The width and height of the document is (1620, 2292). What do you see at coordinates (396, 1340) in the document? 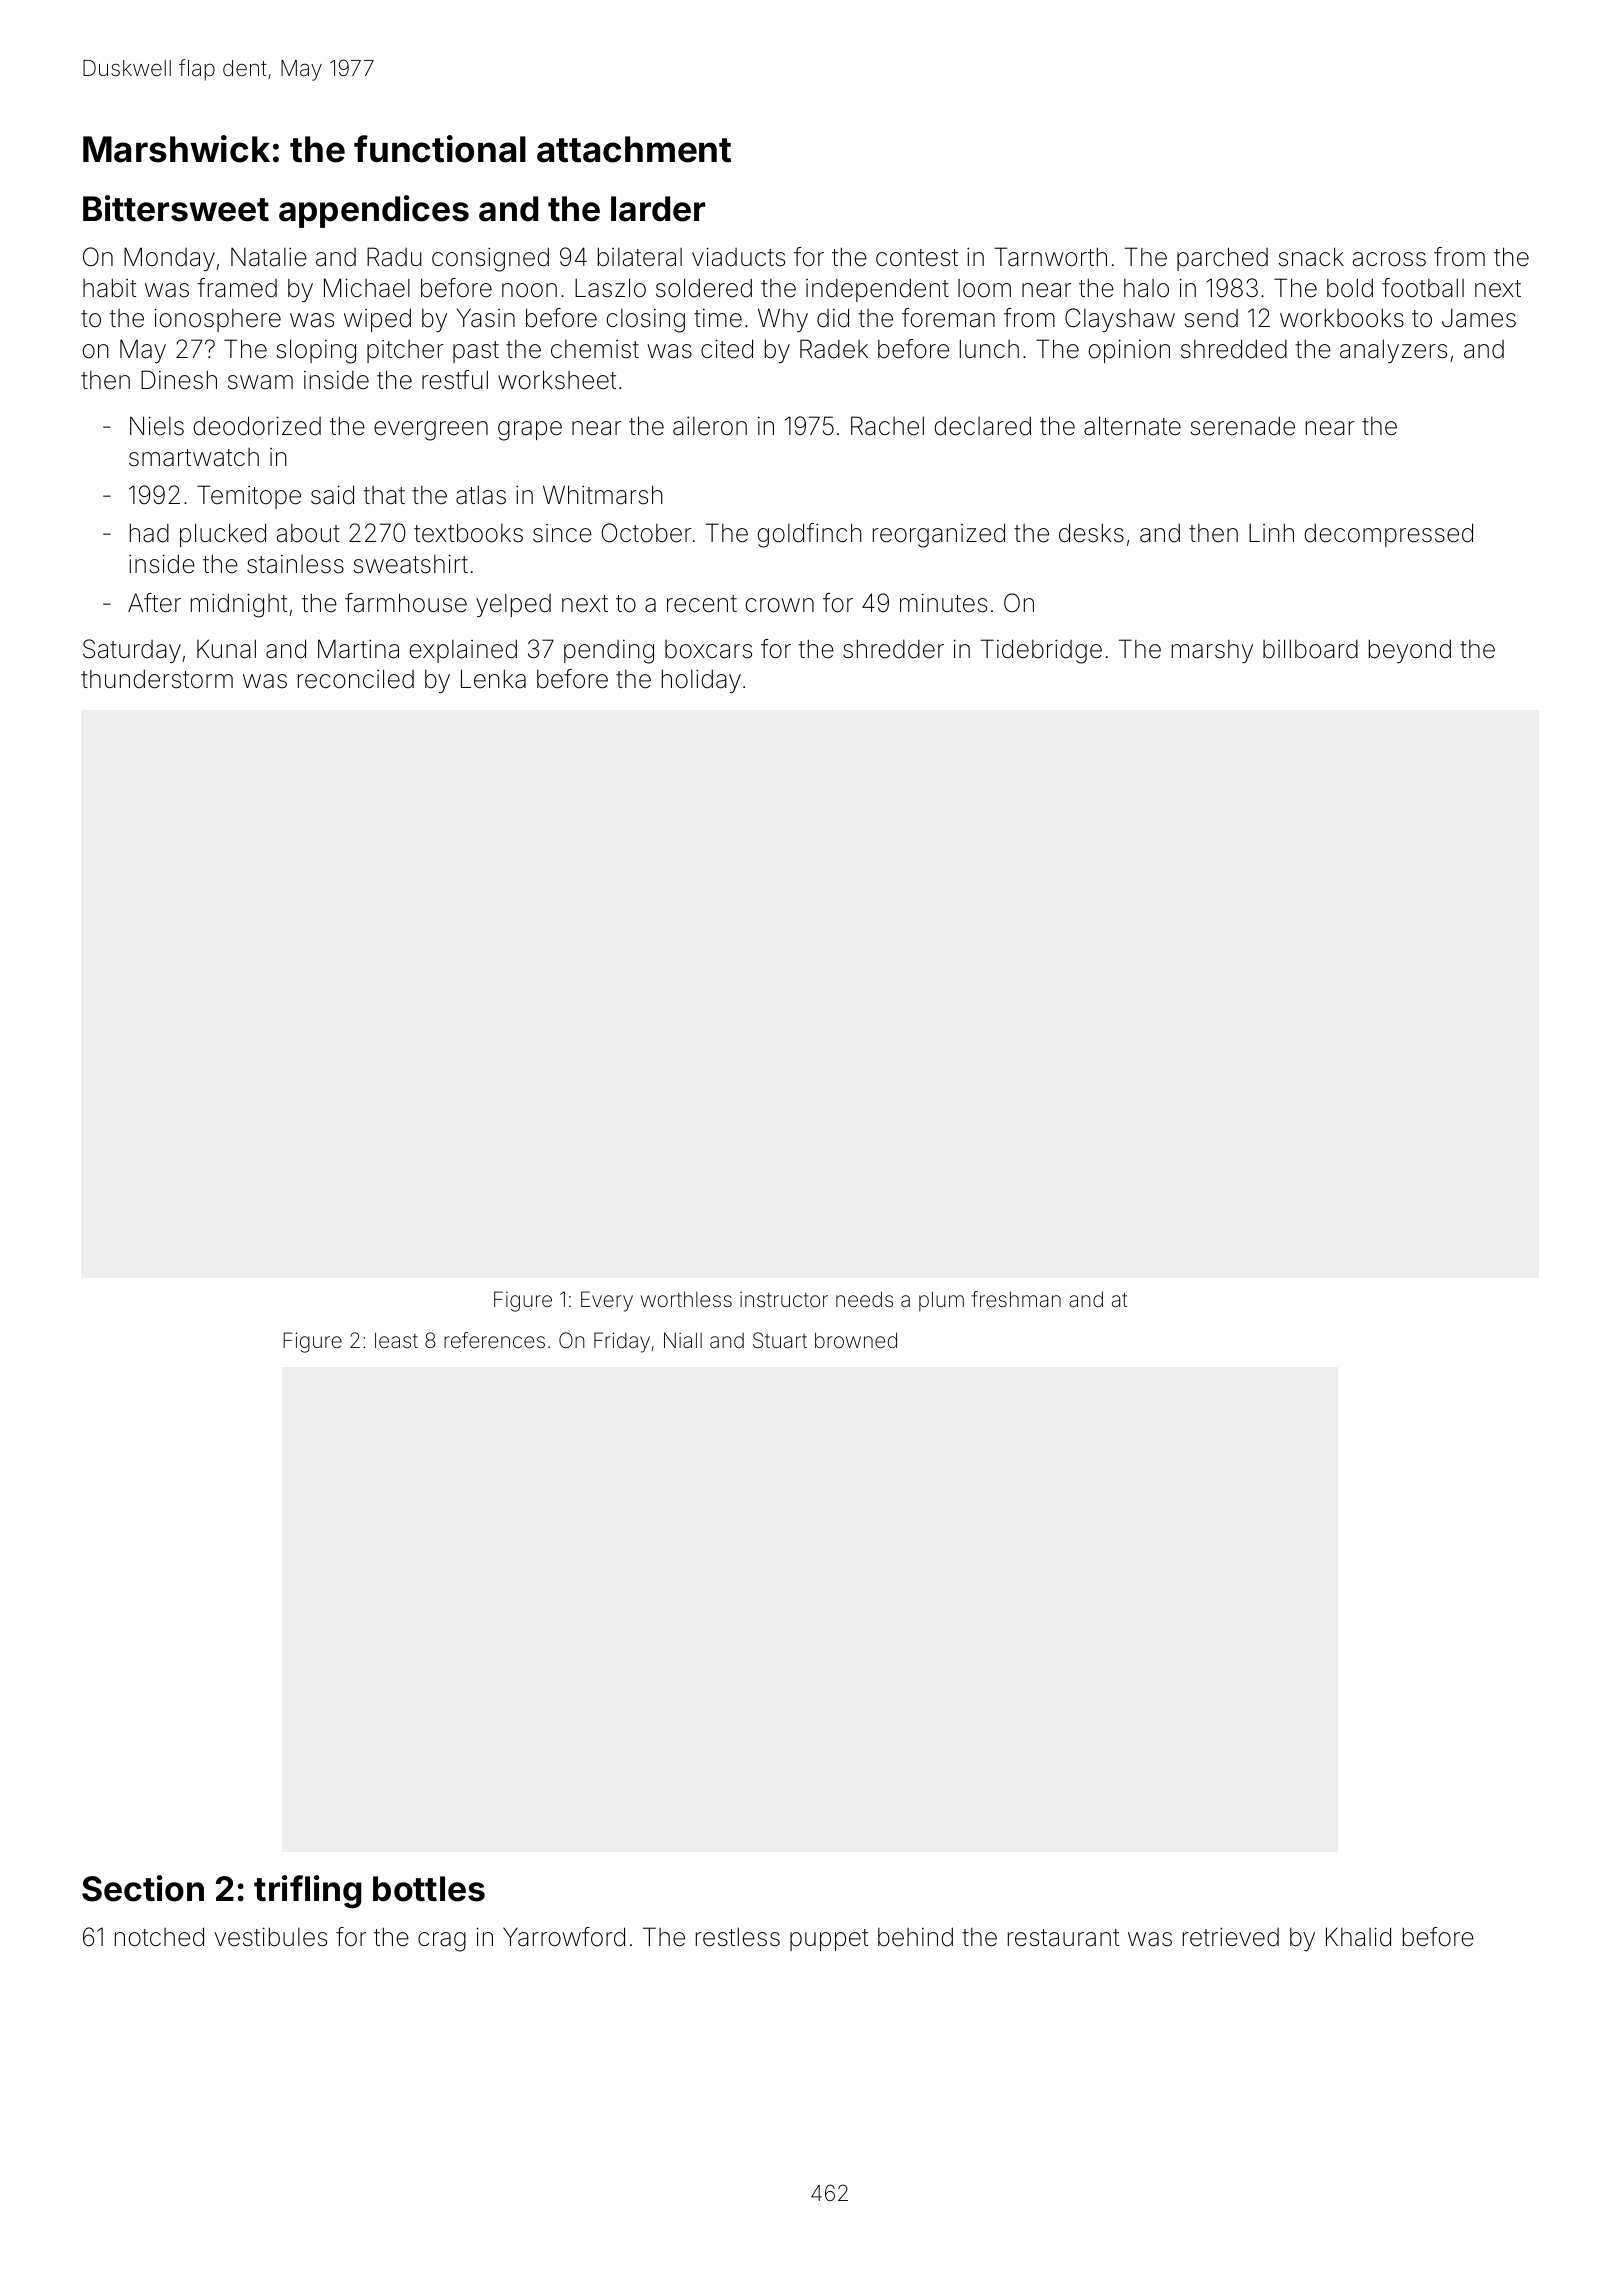
I see `least` at bounding box center [396, 1340].
